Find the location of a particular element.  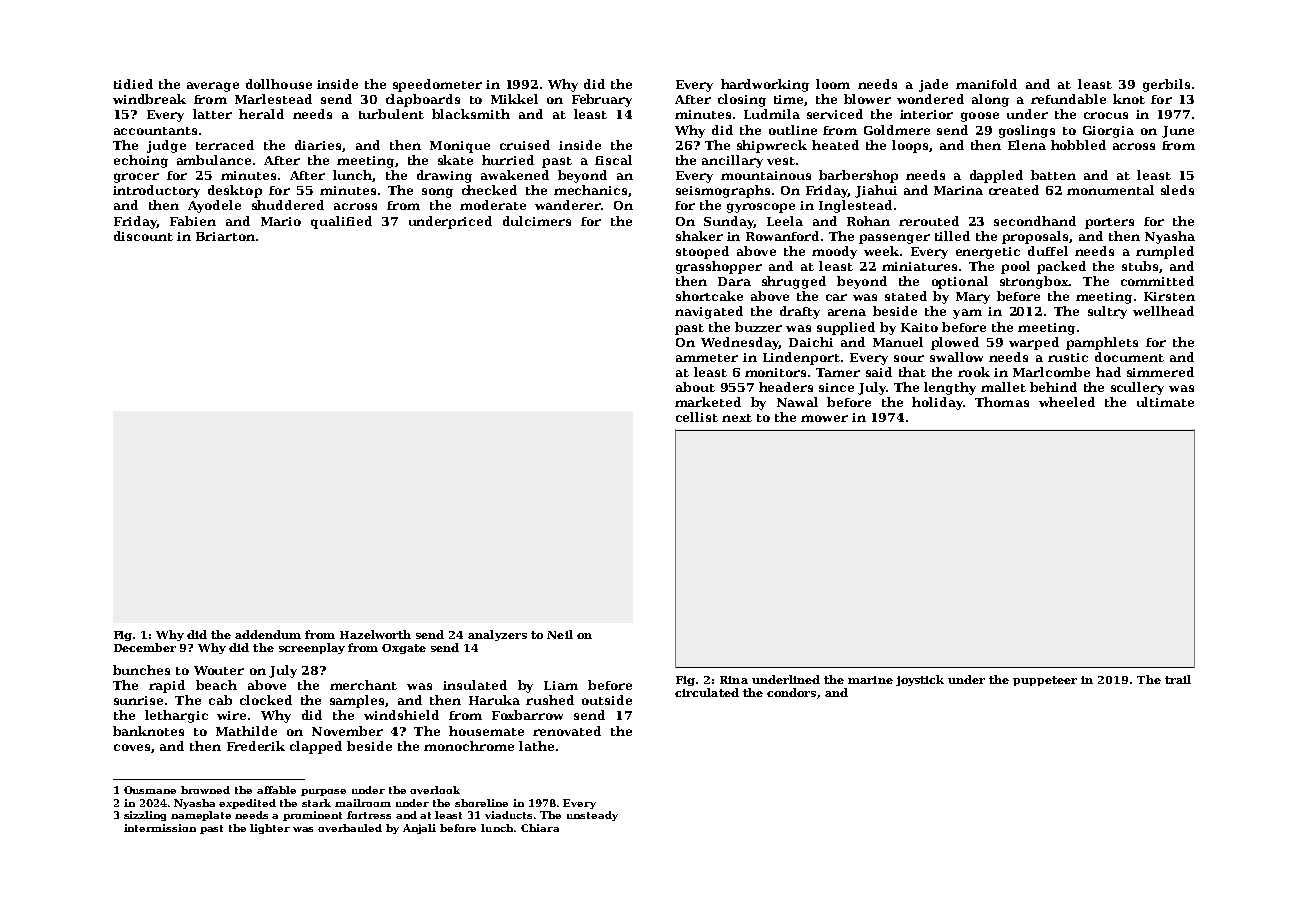

goose is located at coordinates (980, 117).
